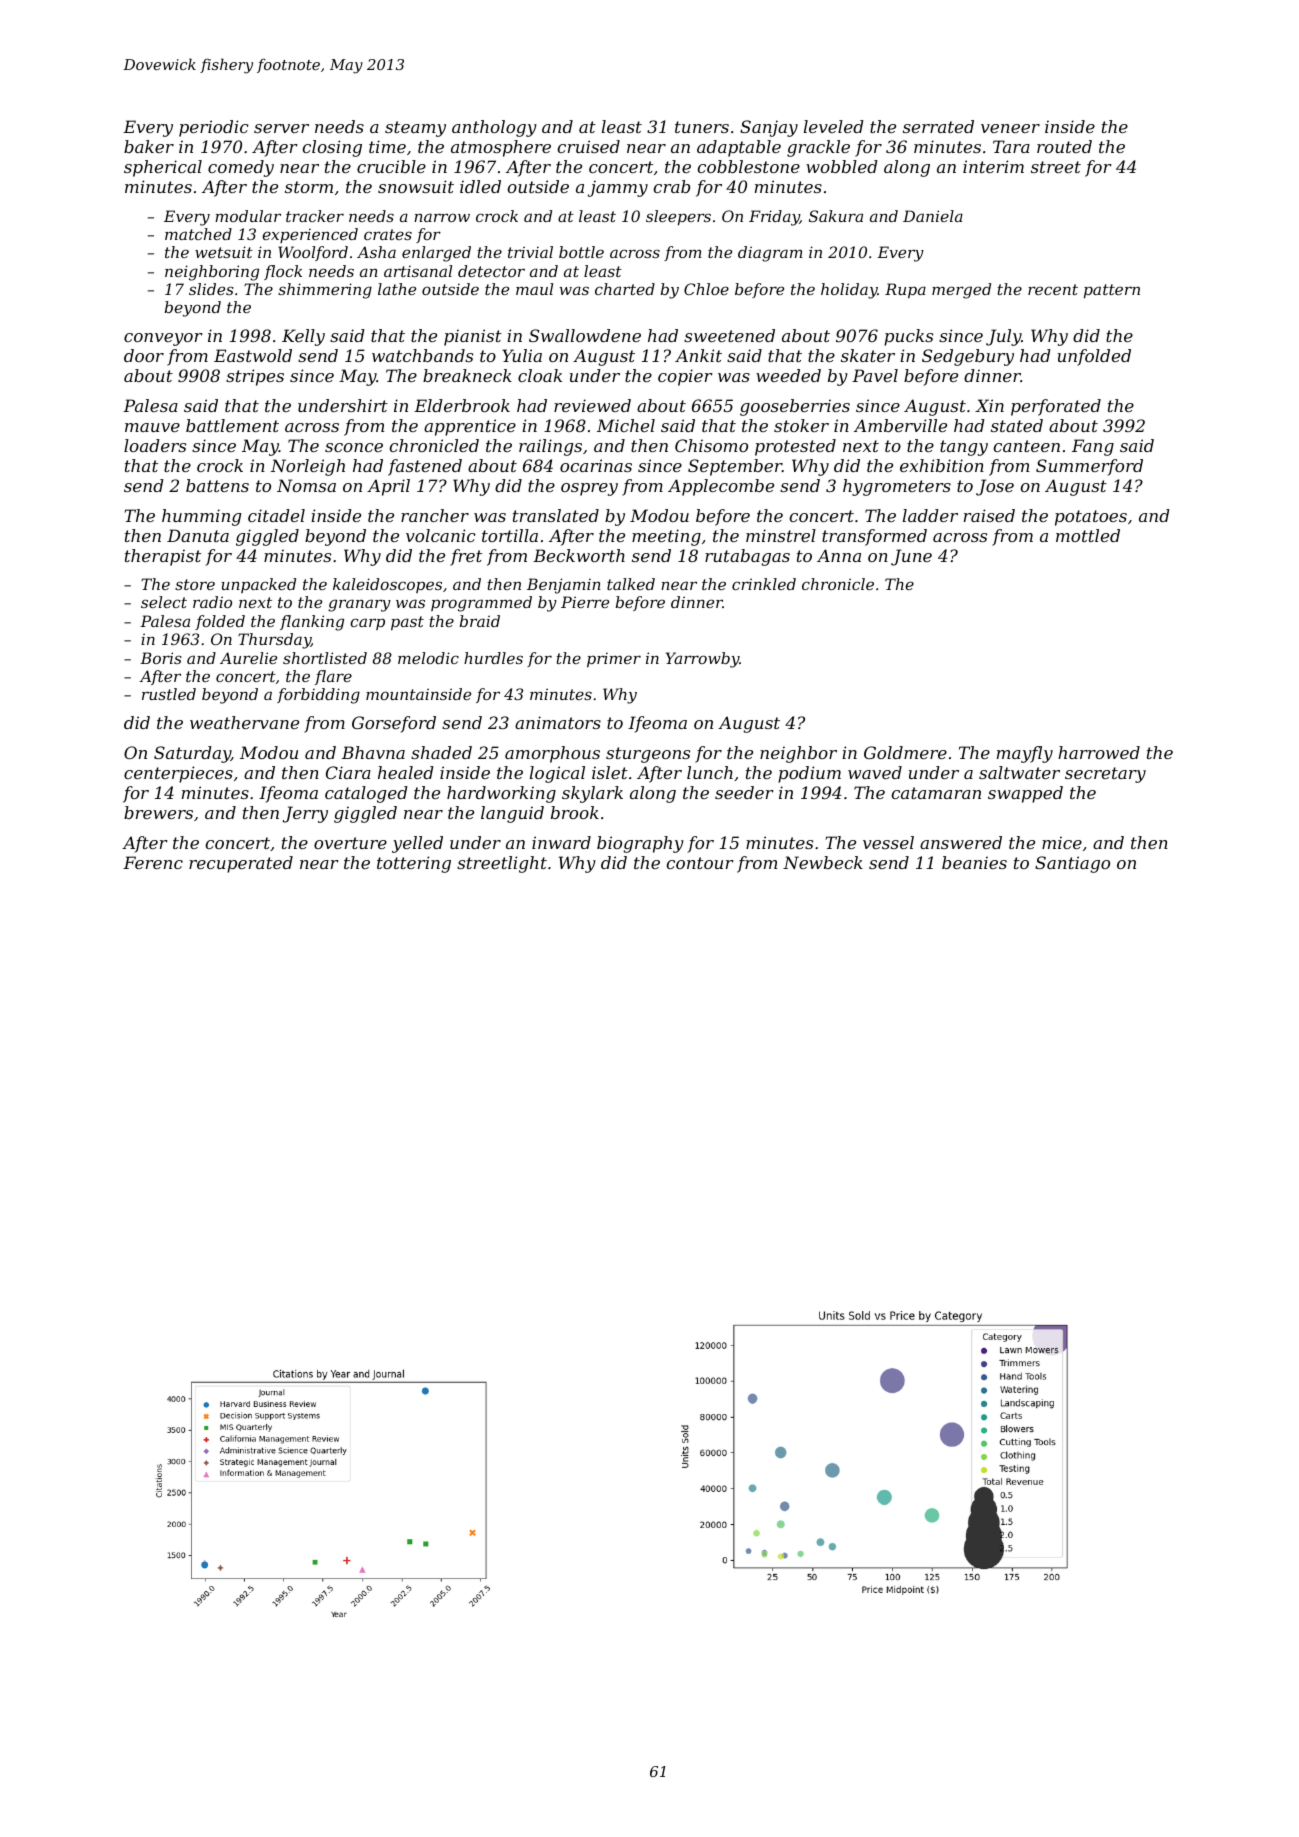 Image resolution: width=1299 pixels, height=1837 pixels. Describe the element at coordinates (702, 127) in the screenshot. I see `tuners` at that location.
